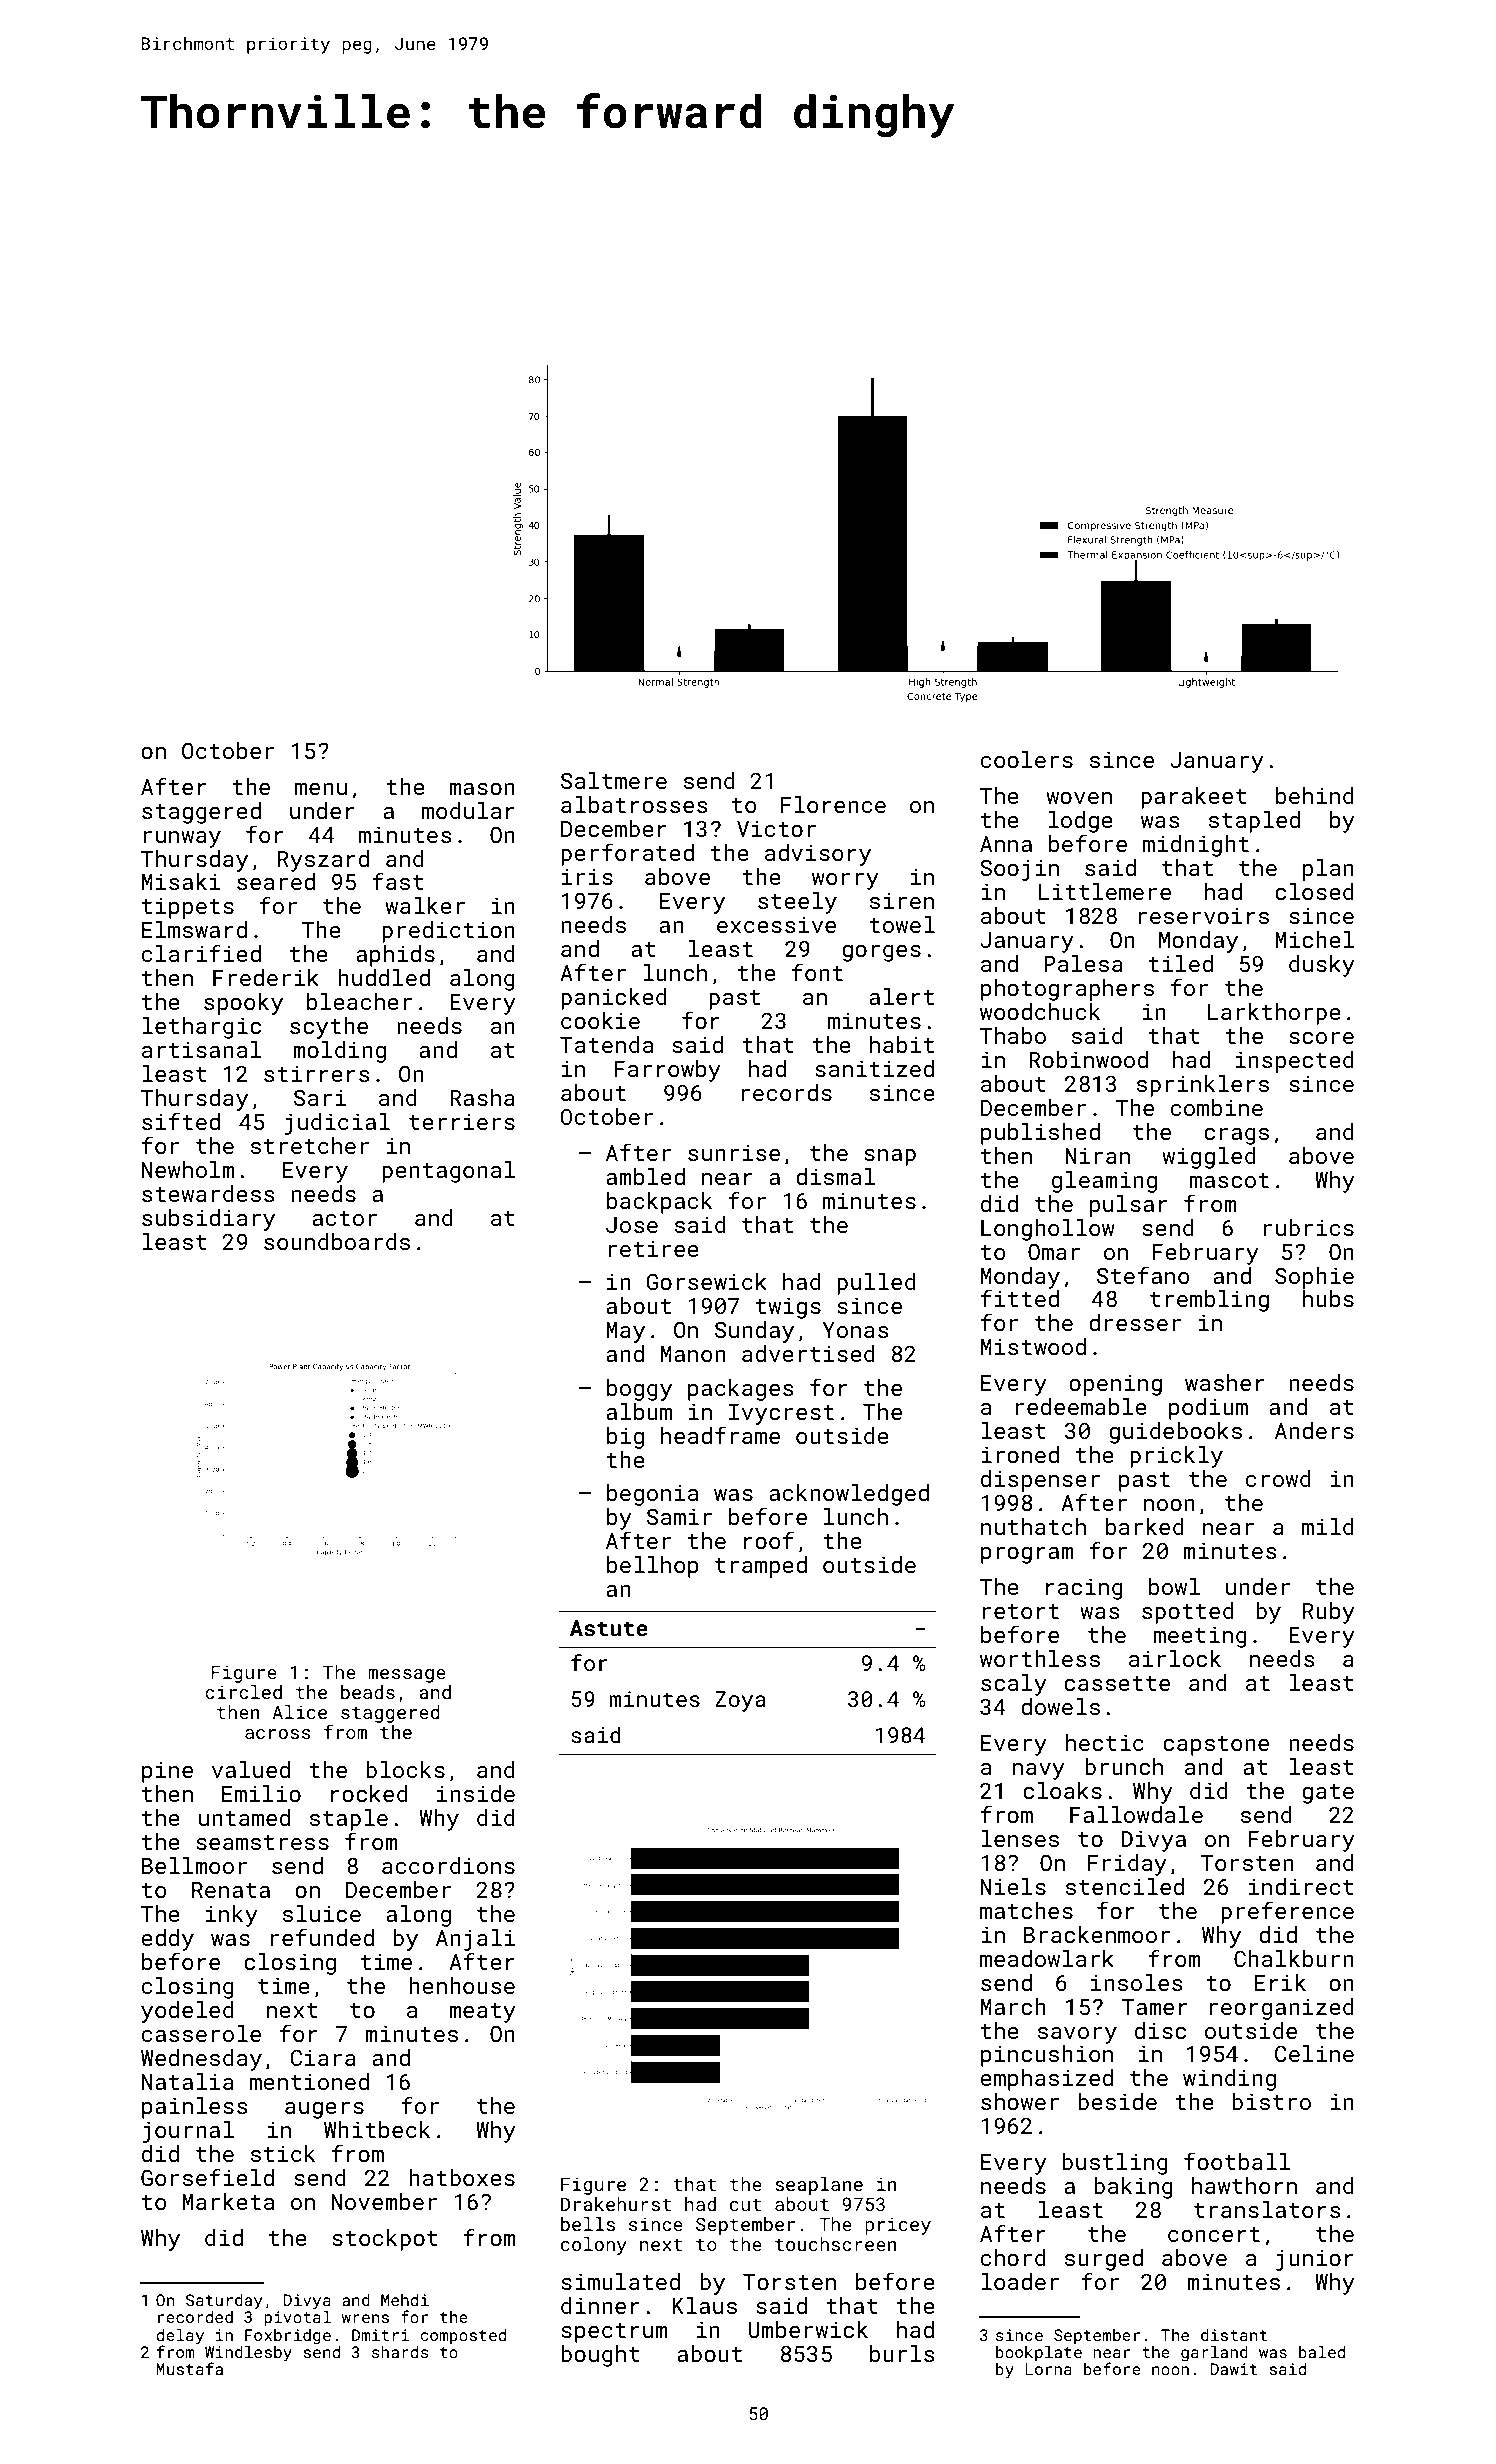  Describe the element at coordinates (1328, 1794) in the image. I see `gate` at that location.
